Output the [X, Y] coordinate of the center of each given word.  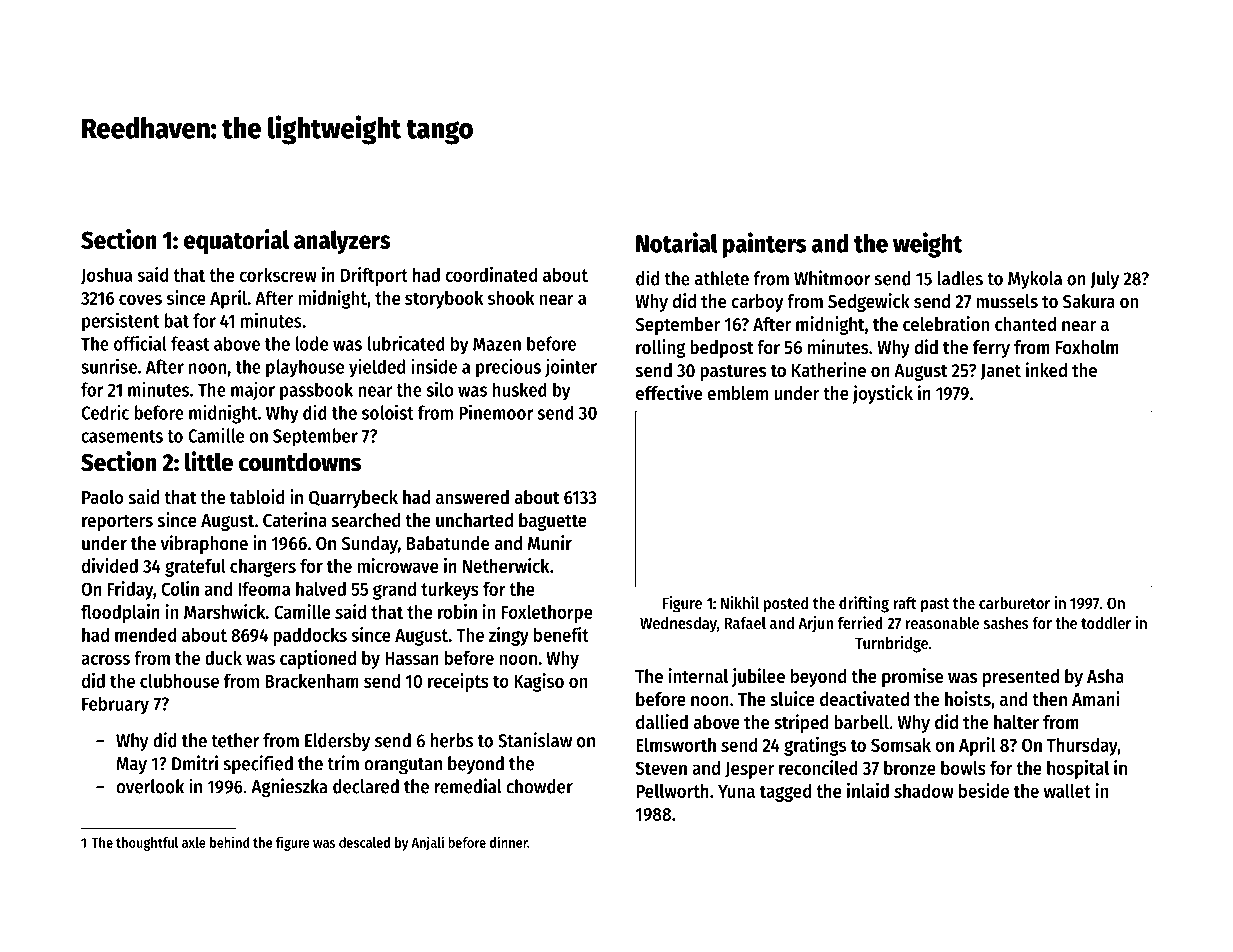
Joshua [106, 276]
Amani [1095, 698]
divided [110, 565]
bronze [910, 768]
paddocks [310, 637]
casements [122, 436]
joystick [883, 394]
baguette [553, 522]
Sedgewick [869, 302]
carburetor [1014, 603]
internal [698, 676]
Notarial [676, 242]
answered [472, 497]
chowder [539, 786]
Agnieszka [289, 788]
